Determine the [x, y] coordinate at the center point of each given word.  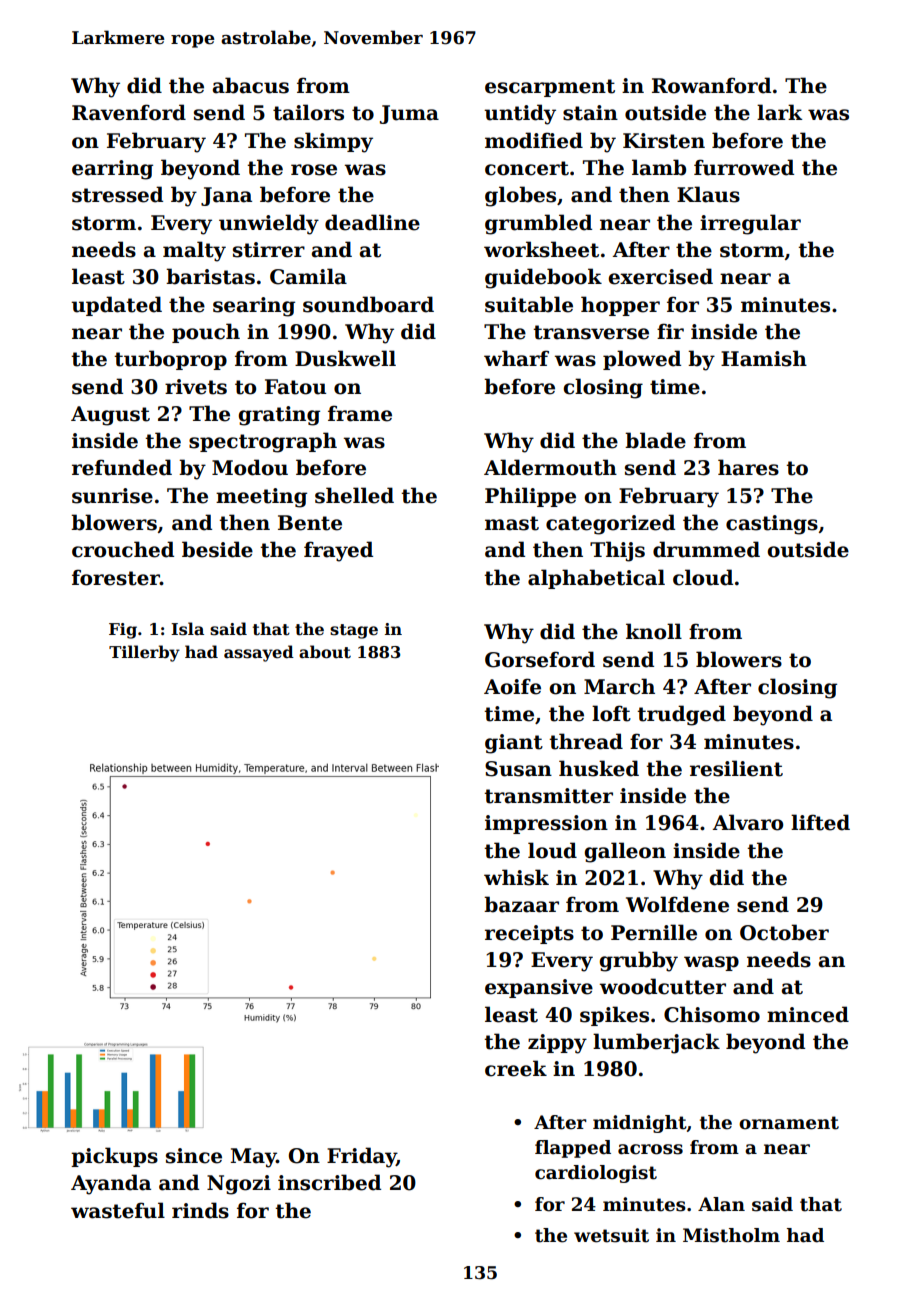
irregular [750, 224]
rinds [200, 1210]
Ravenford [129, 112]
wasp [711, 963]
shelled [354, 495]
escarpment [550, 88]
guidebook [543, 278]
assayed [259, 653]
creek [516, 1068]
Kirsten [664, 141]
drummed [706, 549]
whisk [516, 877]
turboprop [170, 360]
